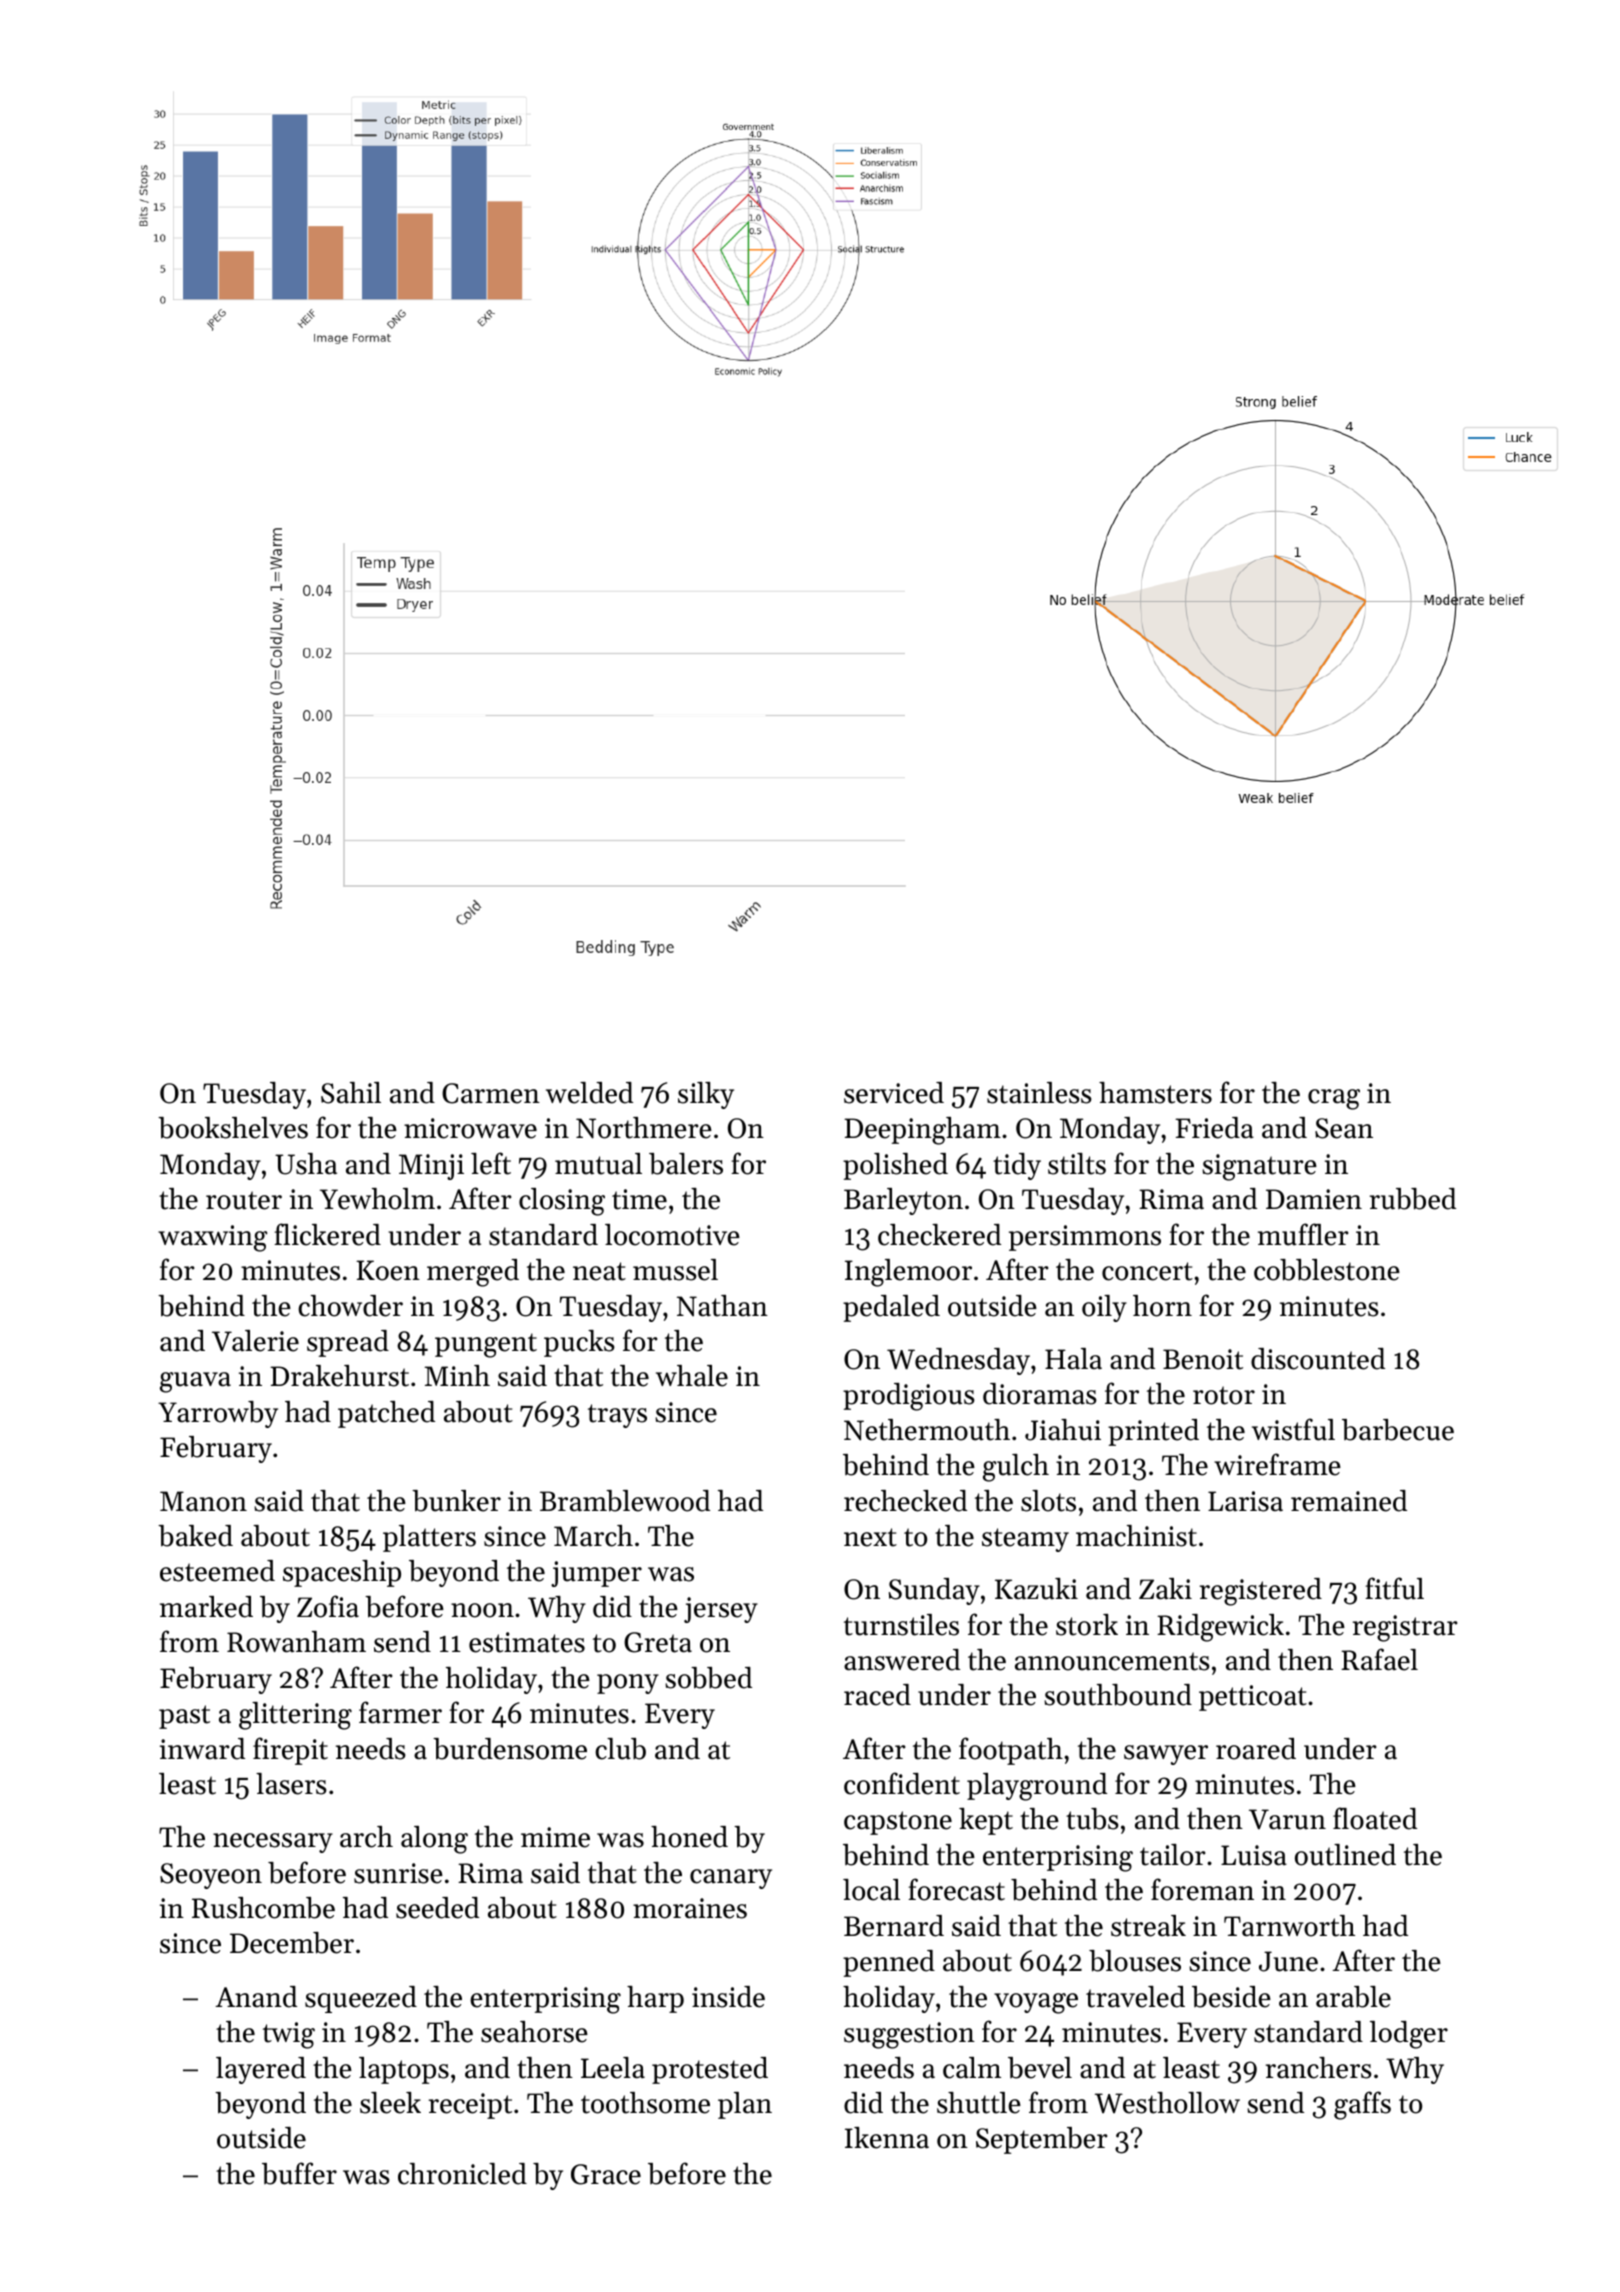 The height and width of the image is (2292, 1620). What do you see at coordinates (361, 1999) in the image?
I see `squeezed` at bounding box center [361, 1999].
